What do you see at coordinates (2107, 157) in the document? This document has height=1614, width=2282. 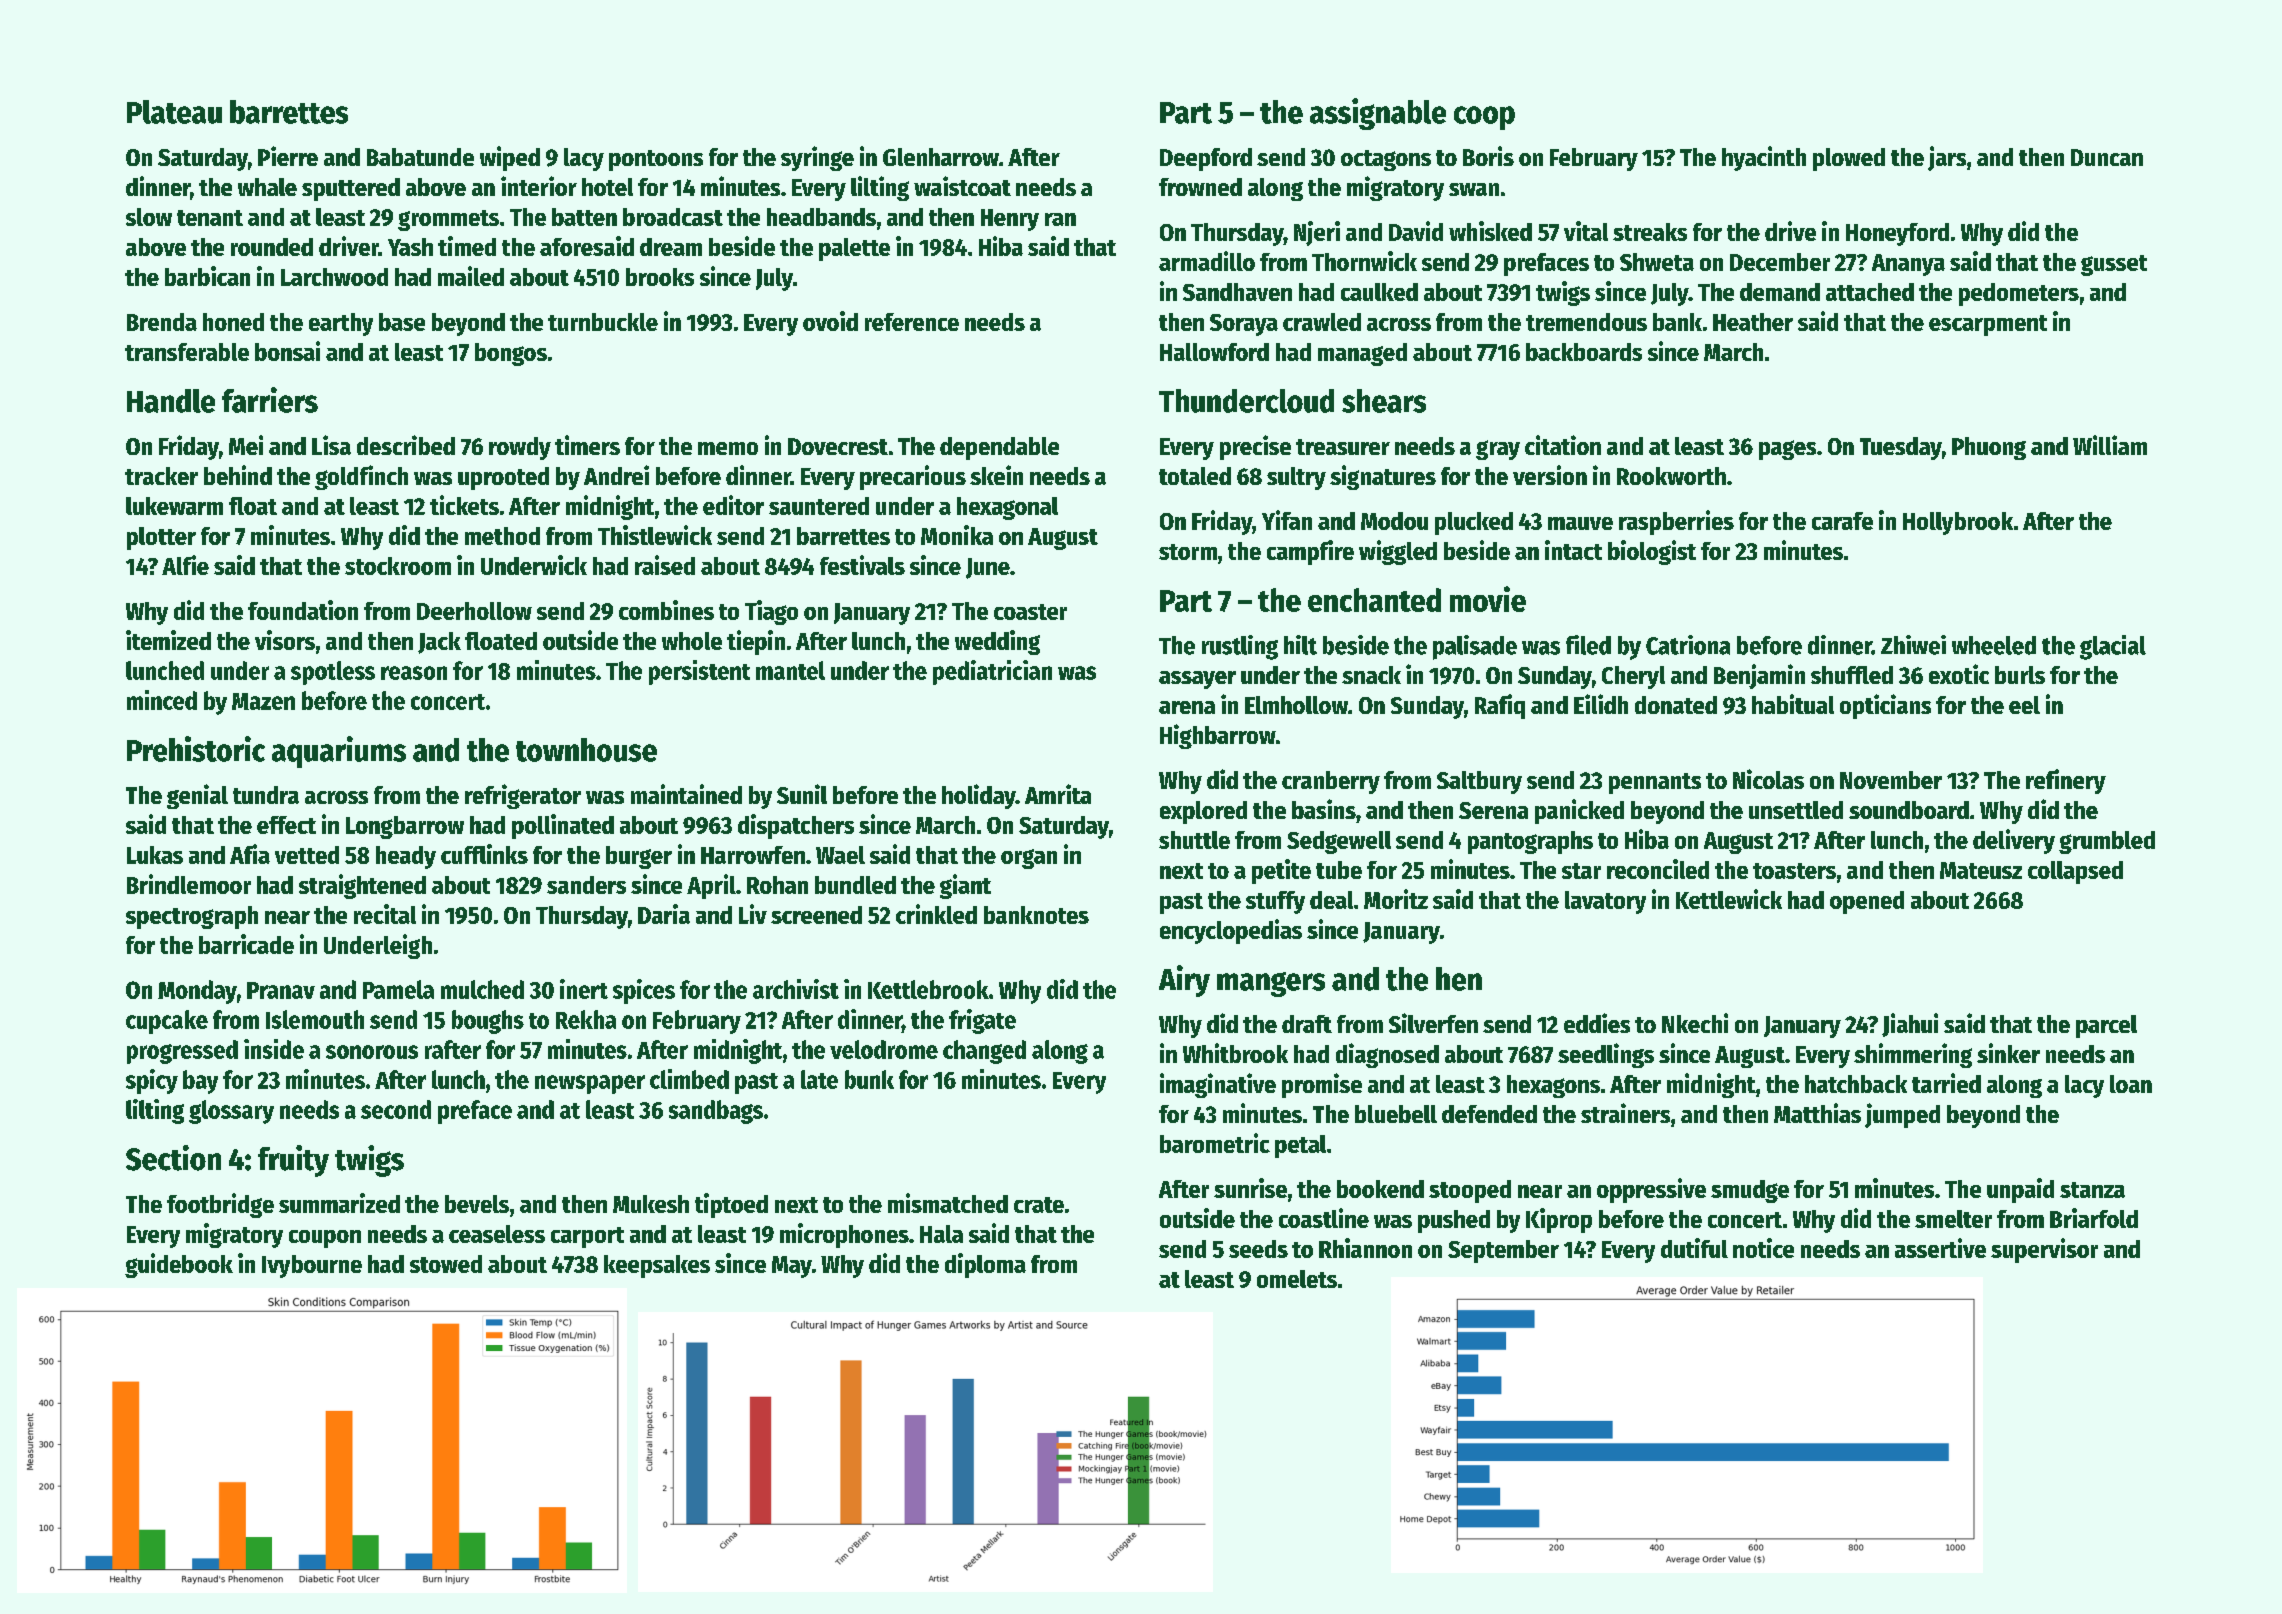 I see `Duncan` at bounding box center [2107, 157].
